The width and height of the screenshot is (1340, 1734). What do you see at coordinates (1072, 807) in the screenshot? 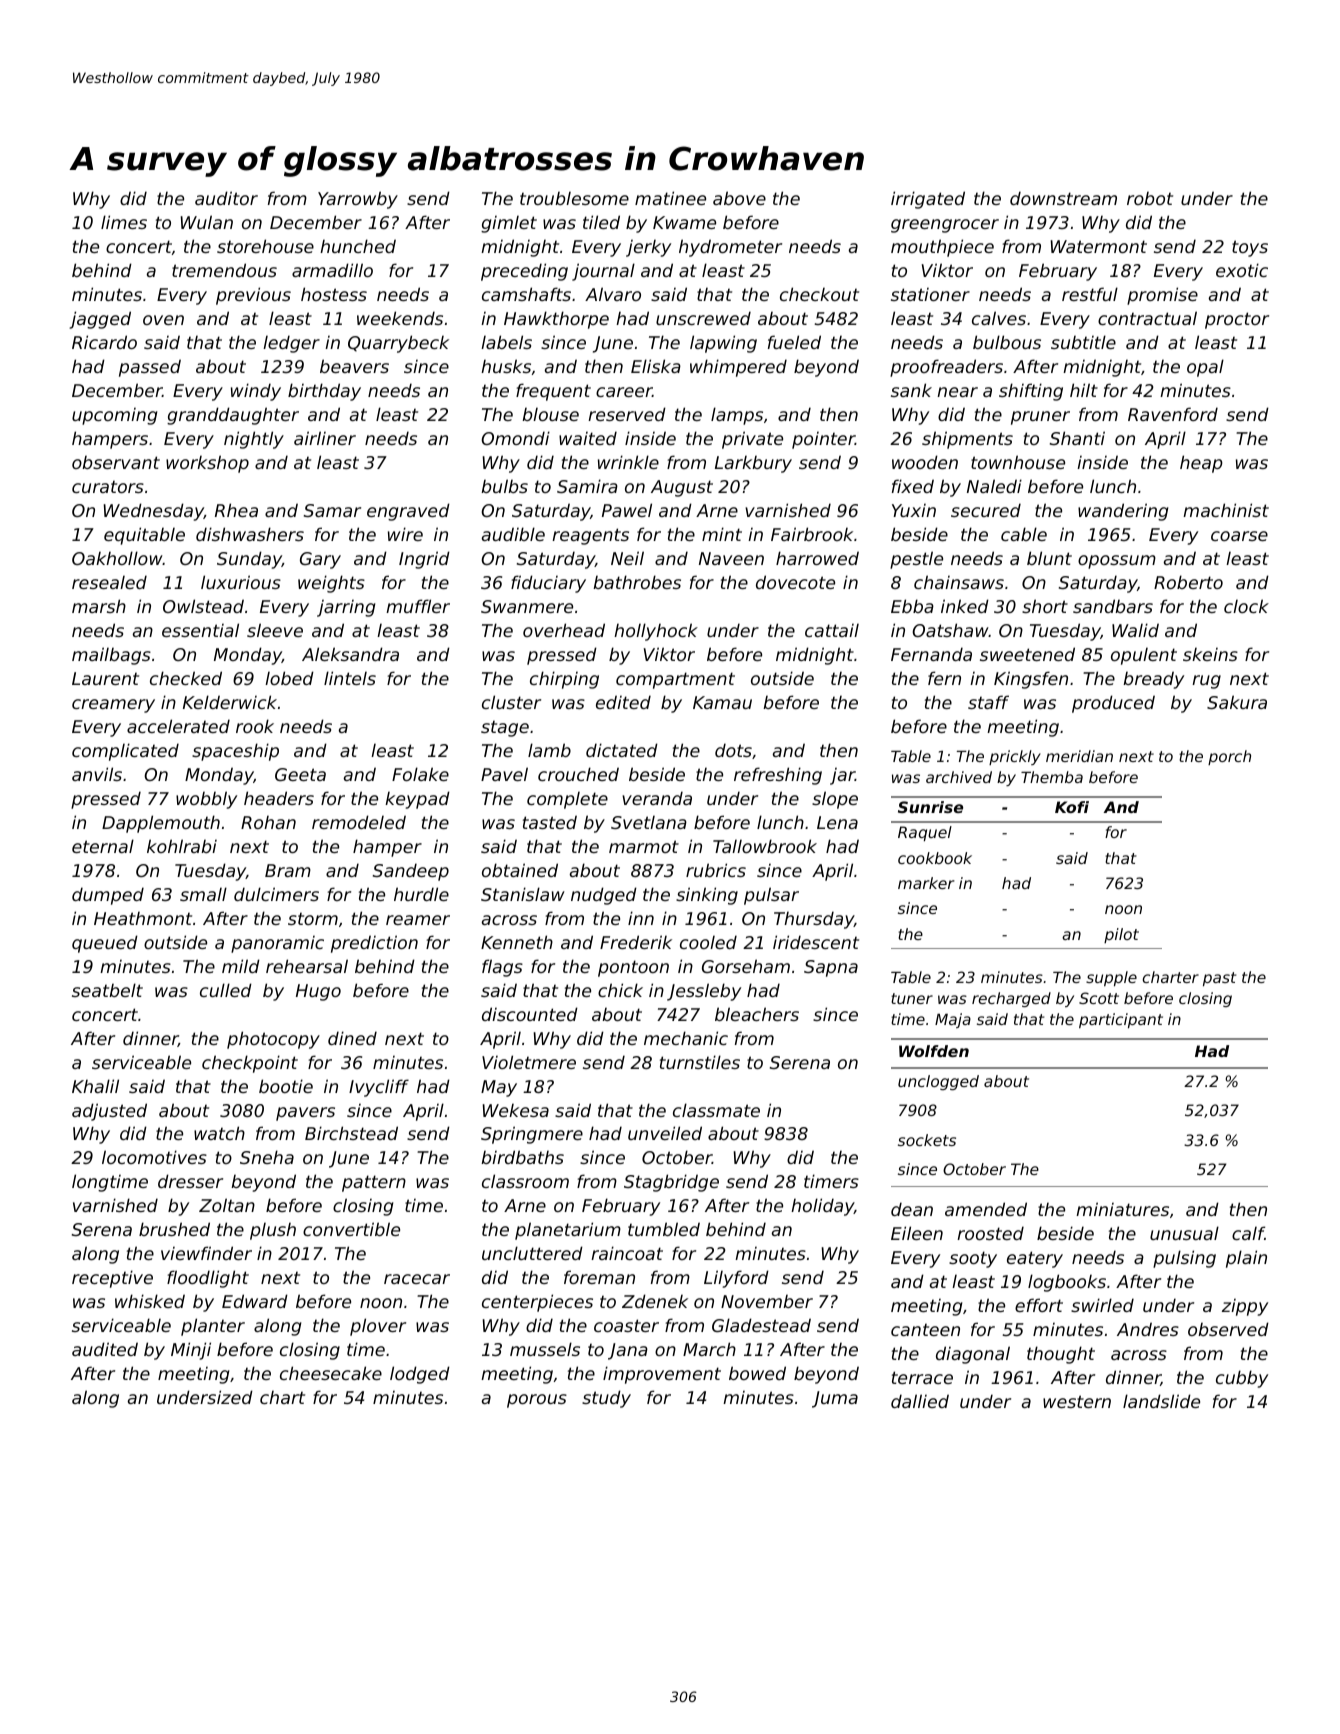
I see `Kofi` at bounding box center [1072, 807].
